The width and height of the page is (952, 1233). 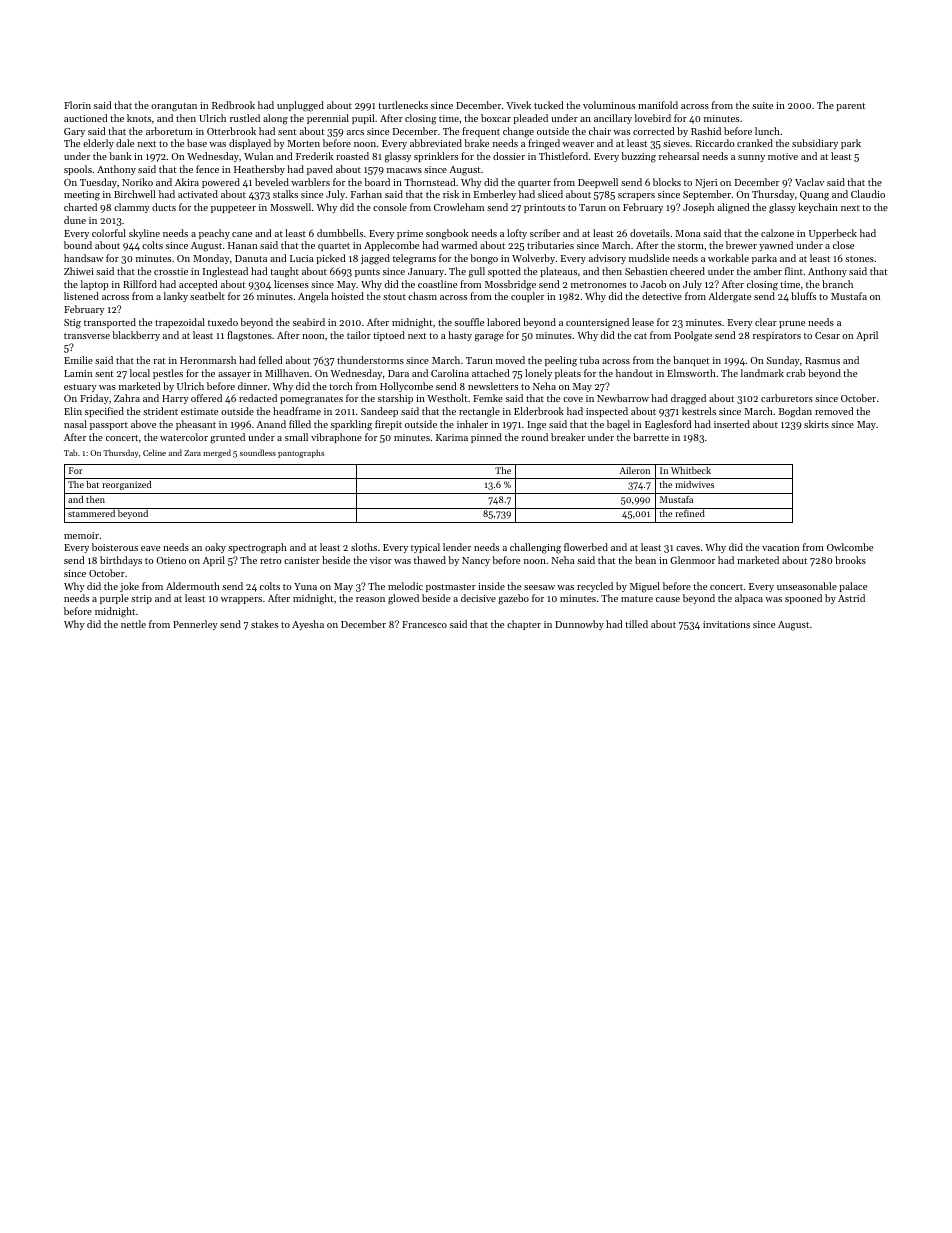 I want to click on Vivek, so click(x=518, y=105).
